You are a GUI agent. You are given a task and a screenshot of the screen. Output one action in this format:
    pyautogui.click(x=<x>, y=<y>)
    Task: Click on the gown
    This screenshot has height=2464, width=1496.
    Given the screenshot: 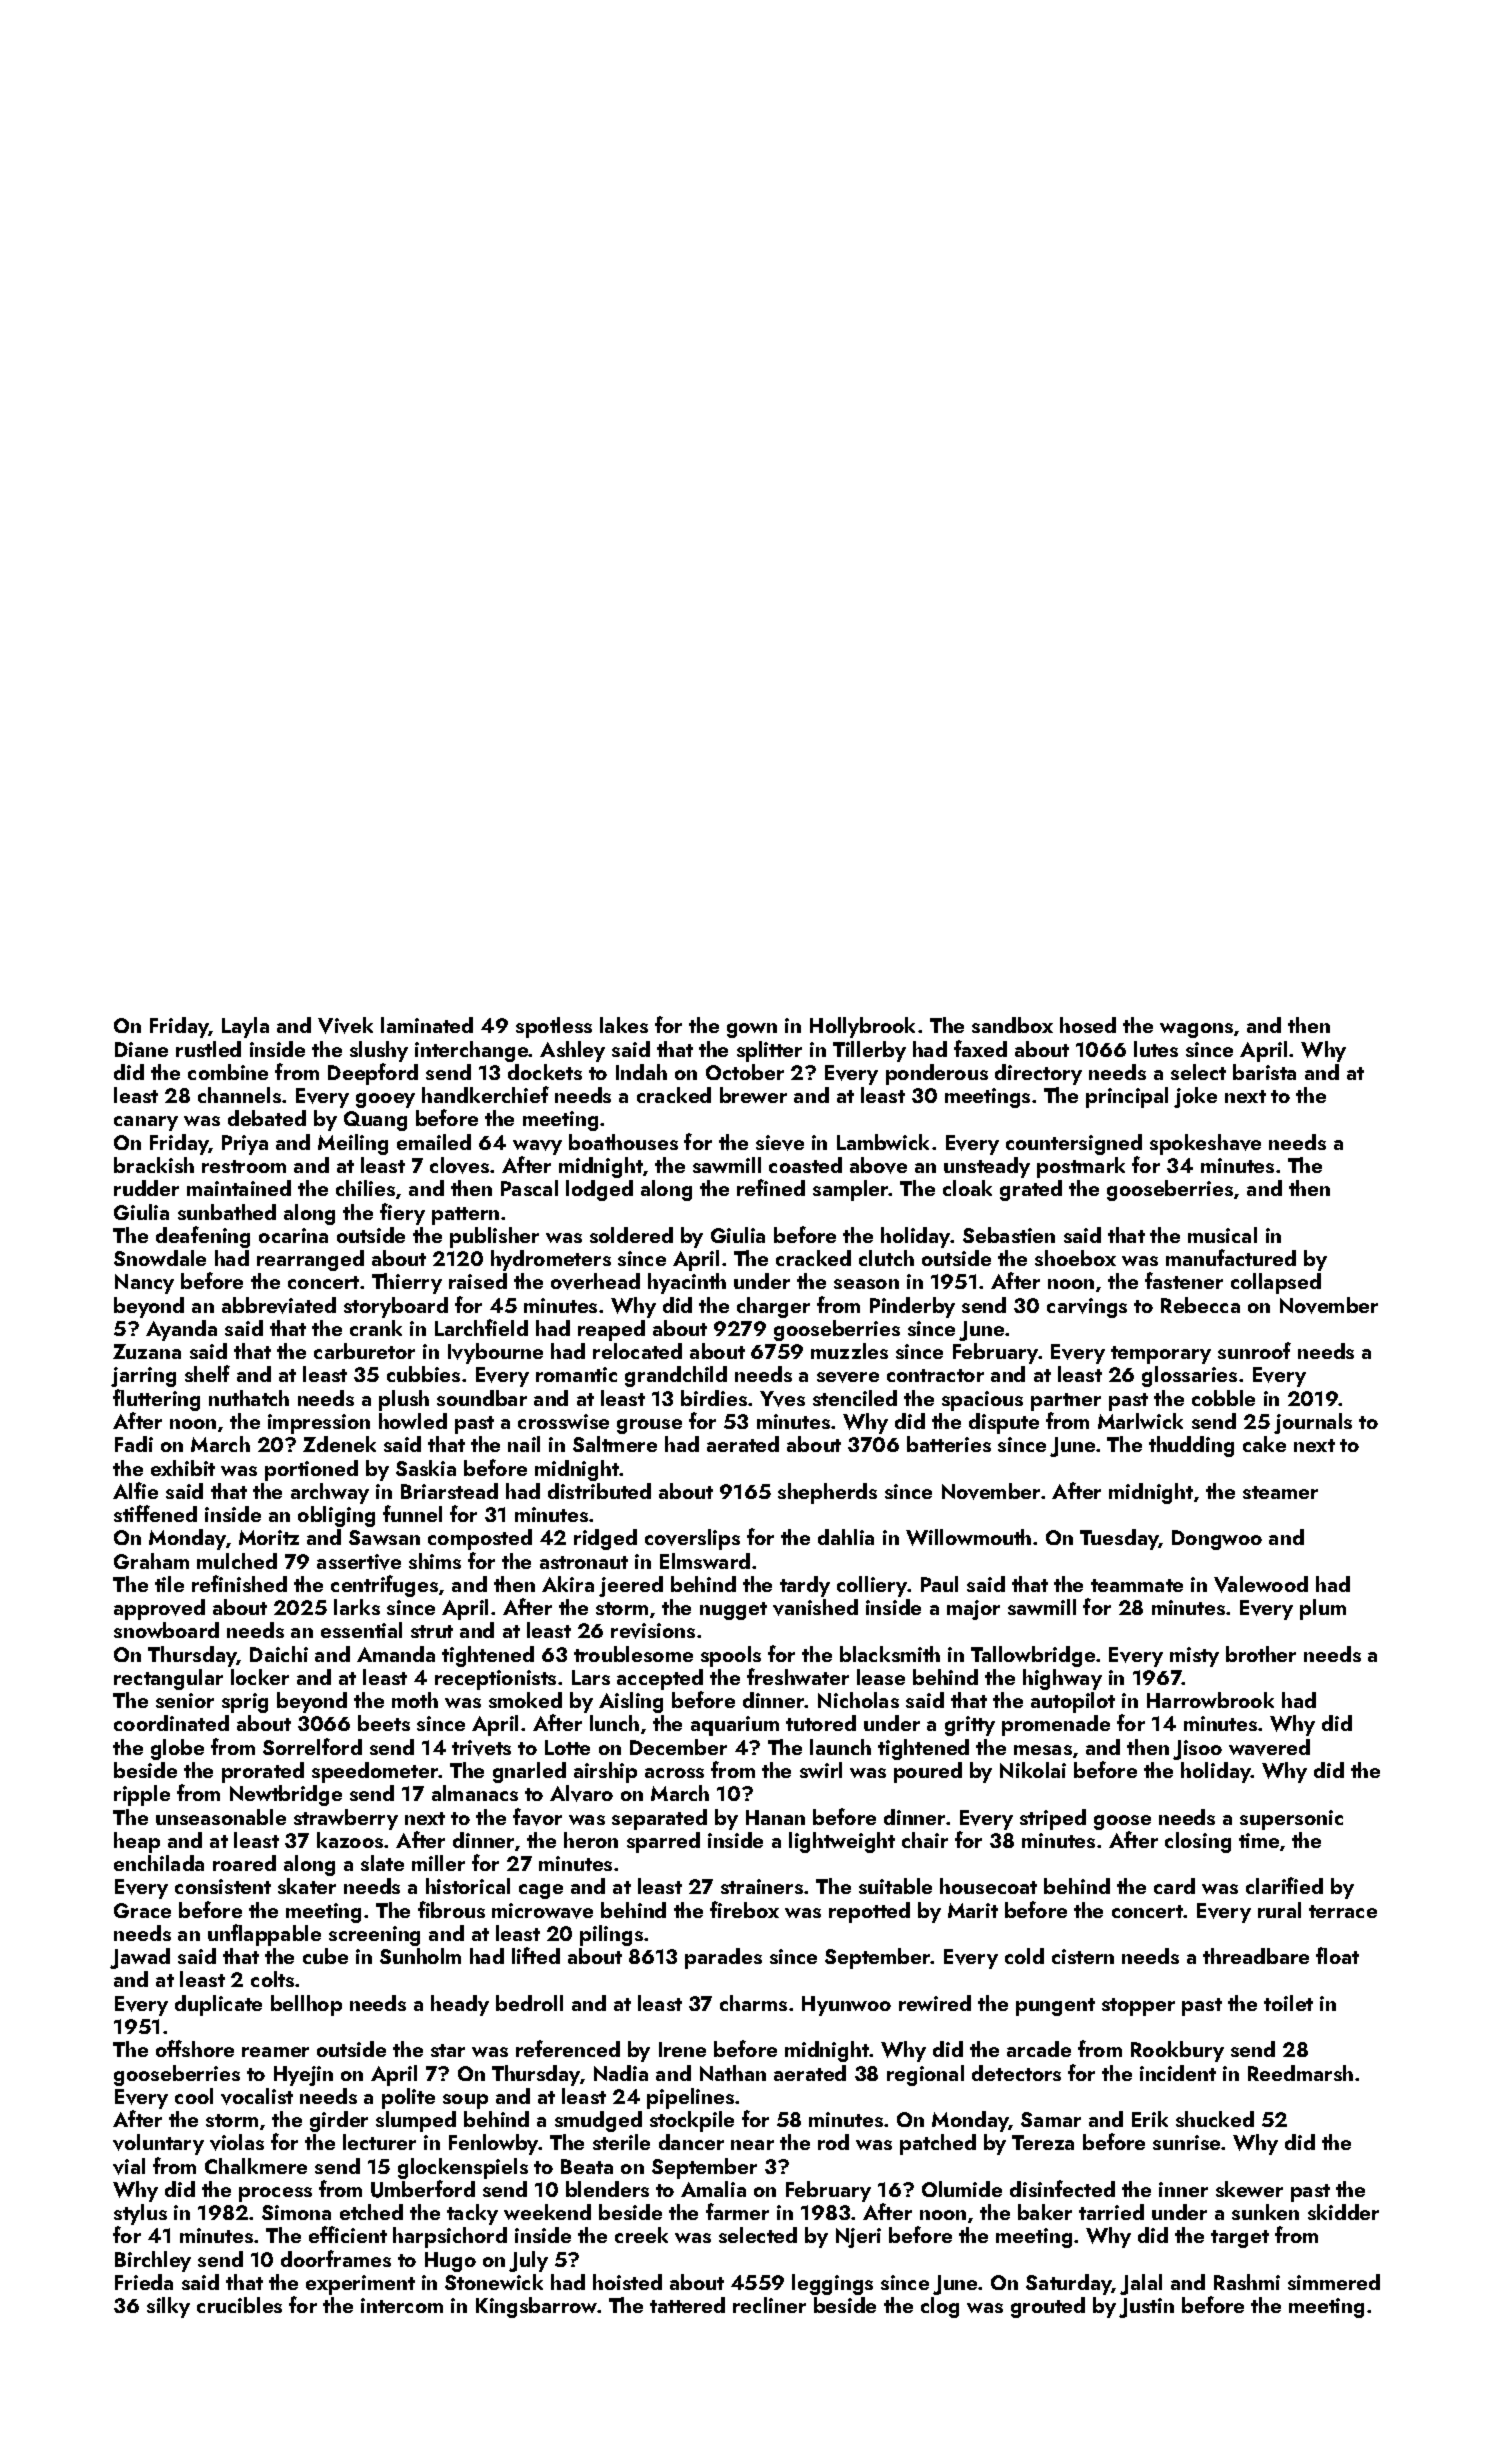 What is the action you would take?
    pyautogui.click(x=752, y=1030)
